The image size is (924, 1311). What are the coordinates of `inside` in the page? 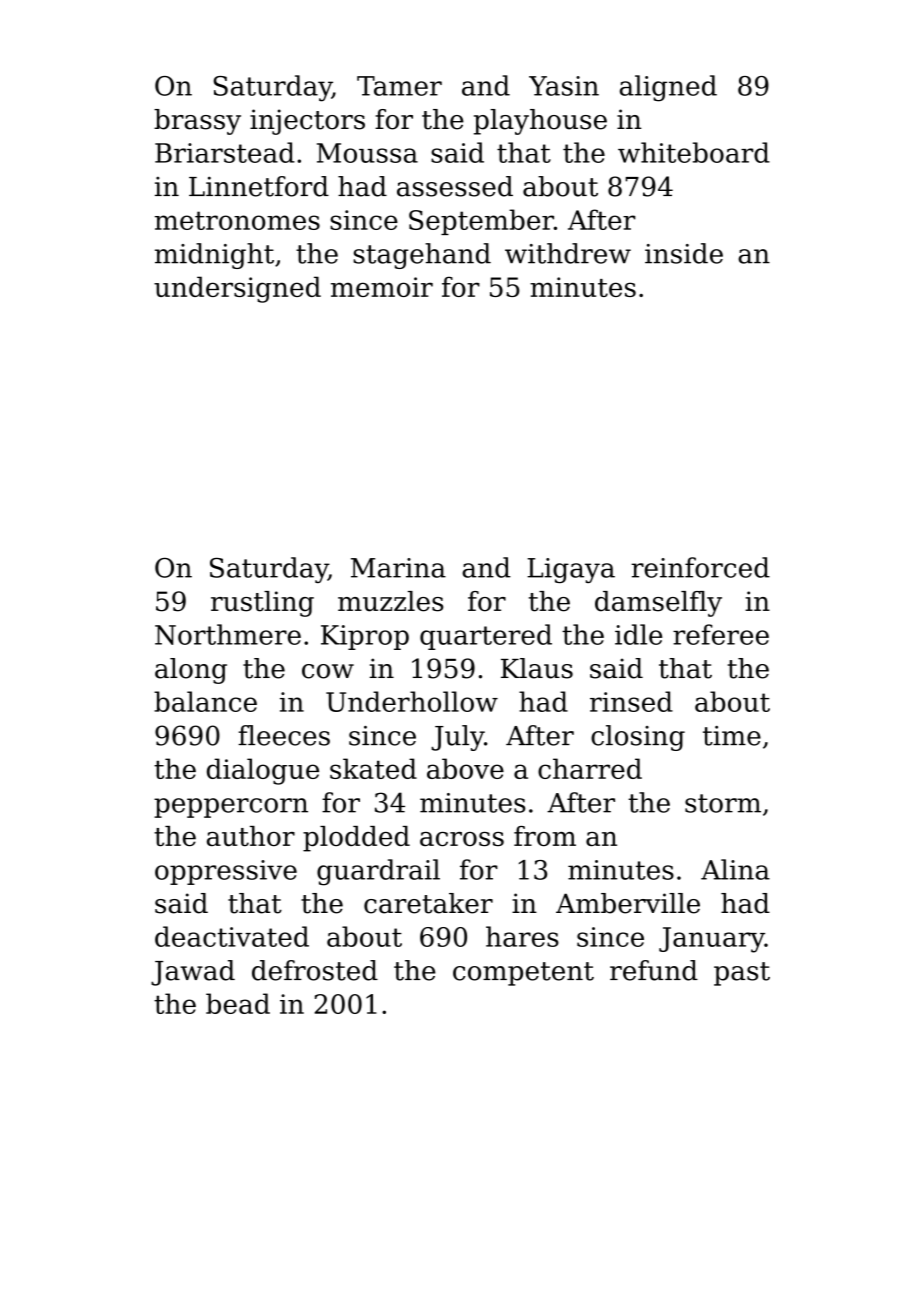 It's located at (684, 253).
